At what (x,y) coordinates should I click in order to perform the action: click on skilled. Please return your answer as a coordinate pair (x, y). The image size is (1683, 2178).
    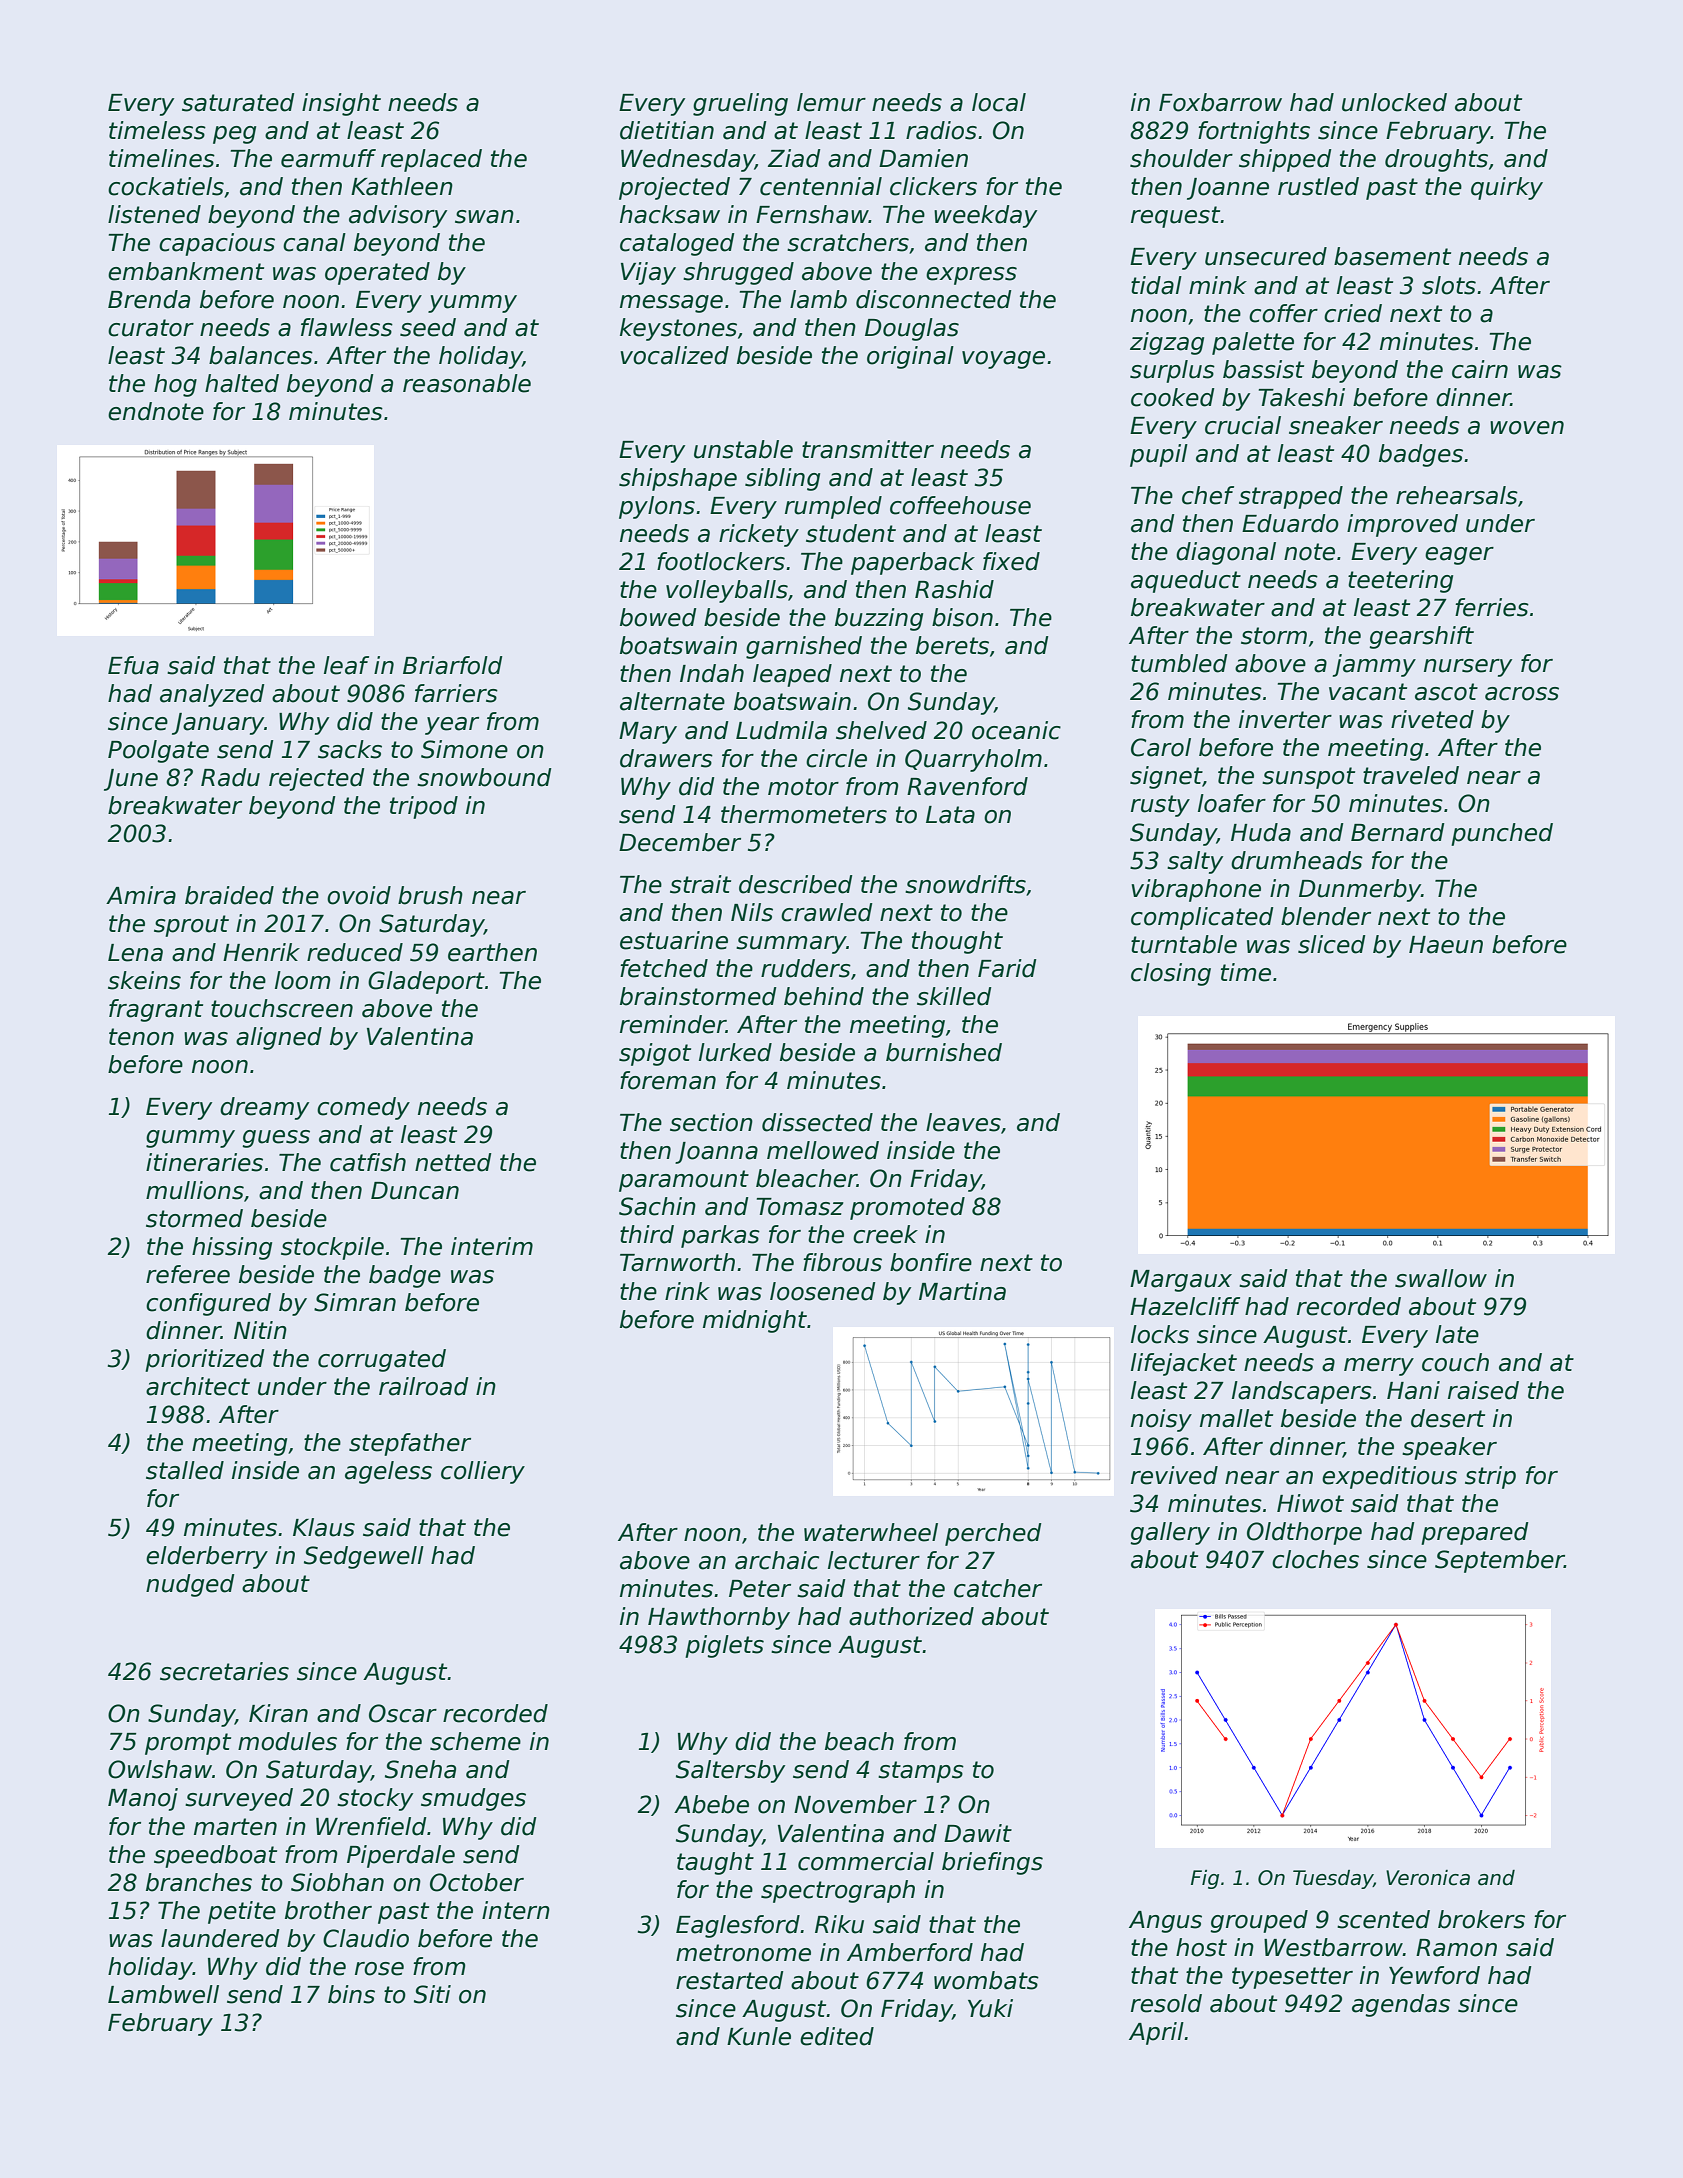
    Looking at the image, I should click on (954, 996).
